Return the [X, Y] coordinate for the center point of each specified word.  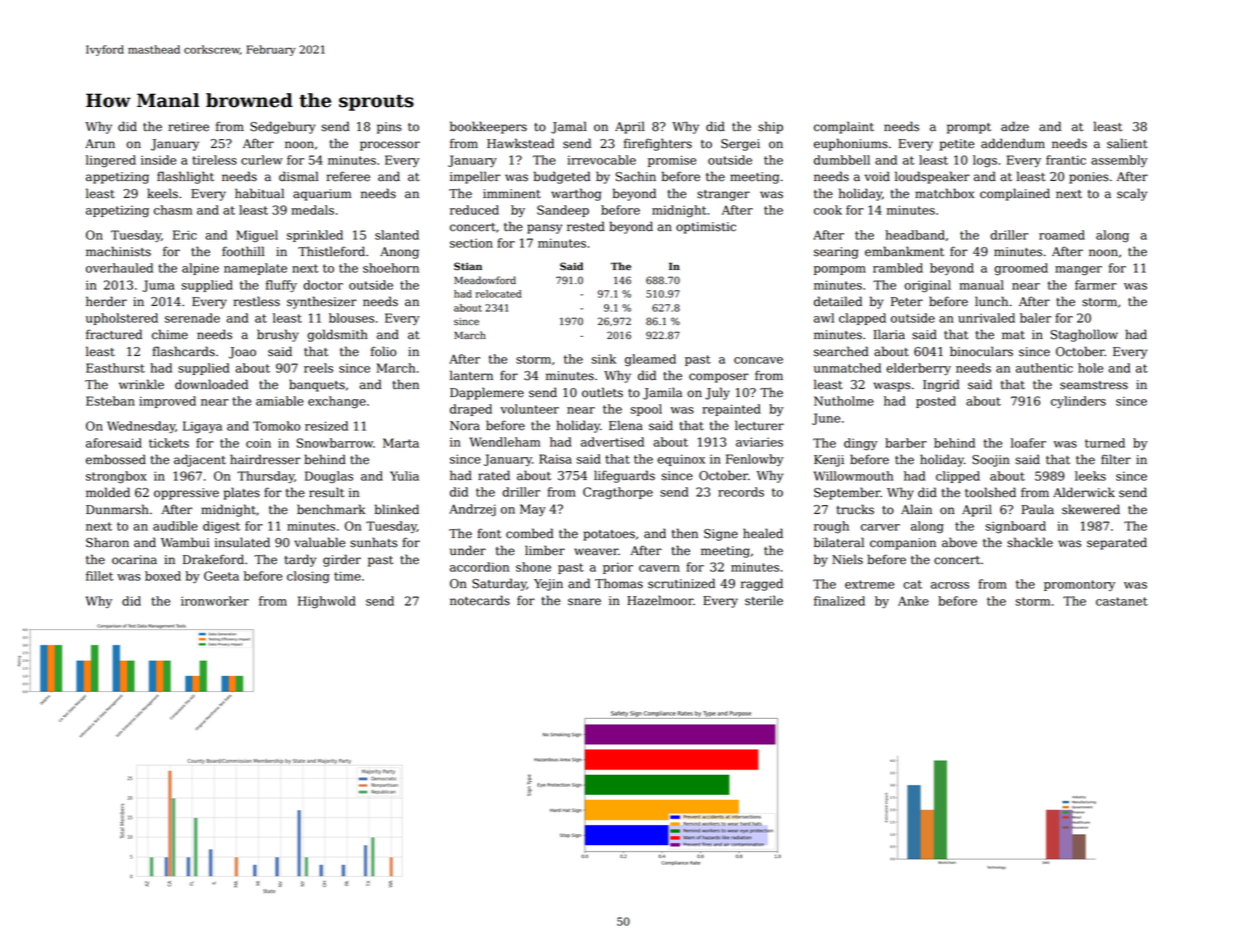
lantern [471, 375]
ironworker [215, 601]
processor [390, 146]
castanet [1122, 601]
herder [106, 301]
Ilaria [889, 334]
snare [584, 602]
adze [1015, 126]
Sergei [740, 145]
